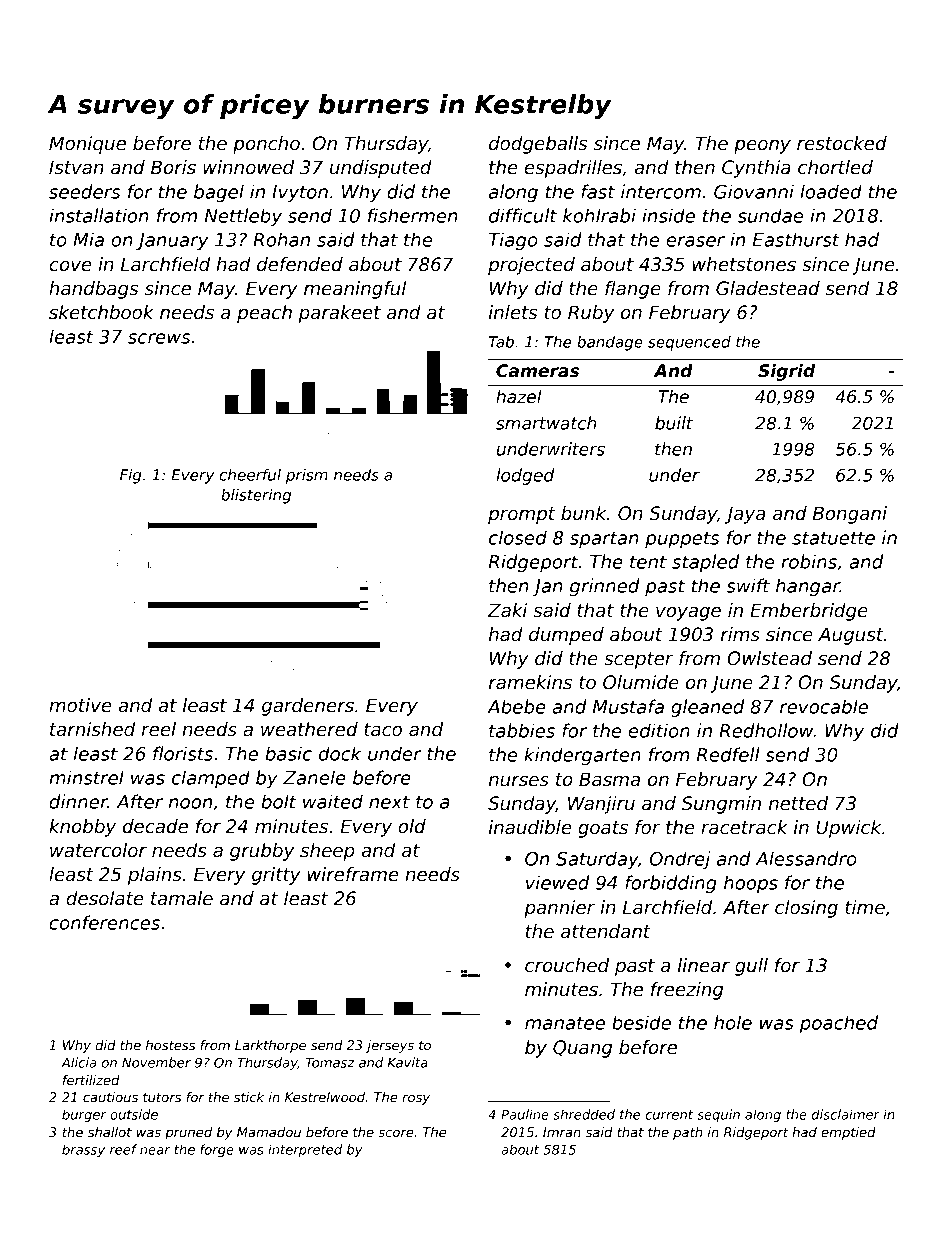  I want to click on rosy, so click(416, 1099).
